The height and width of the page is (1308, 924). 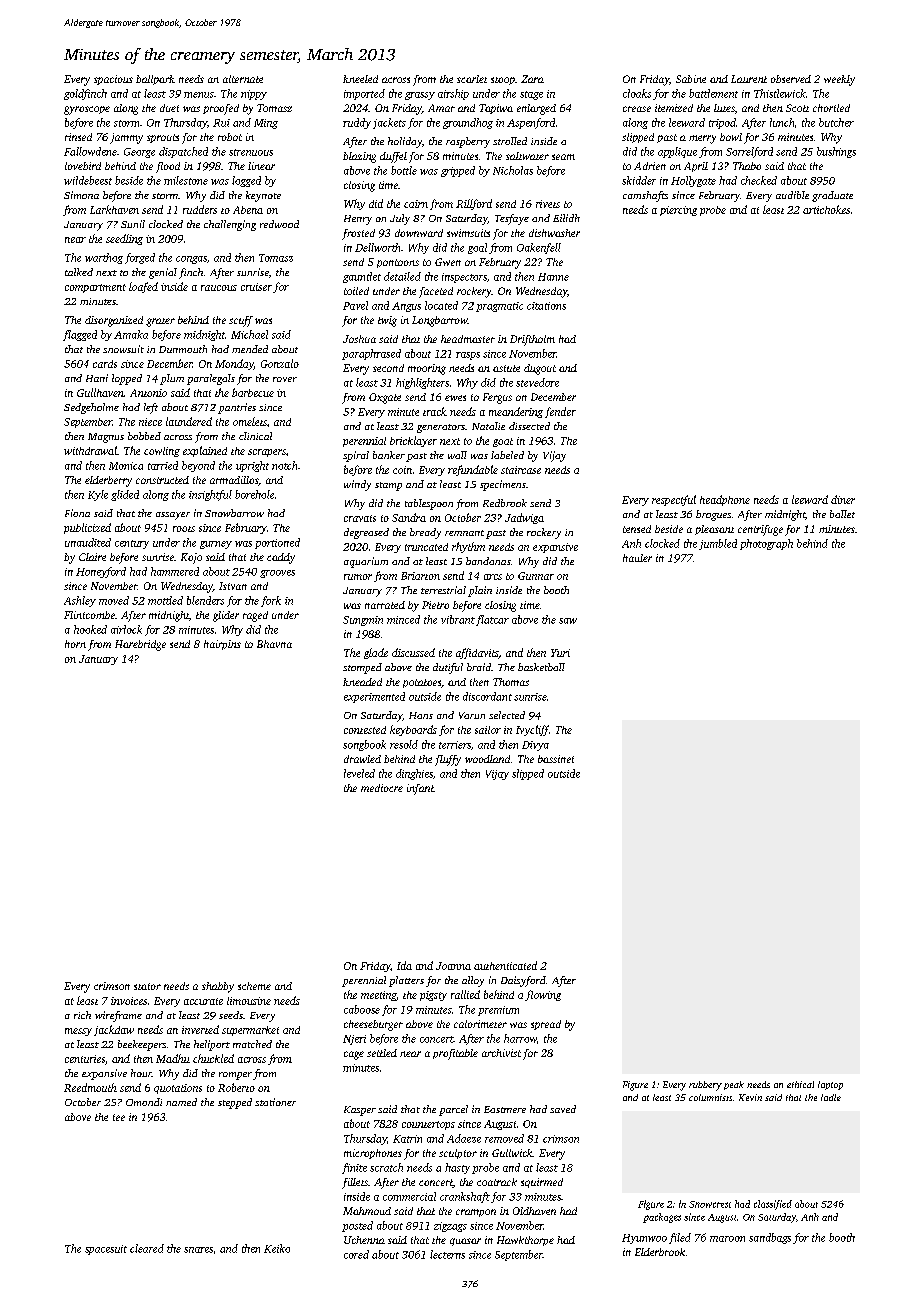 What do you see at coordinates (453, 1110) in the page?
I see `parcel` at bounding box center [453, 1110].
